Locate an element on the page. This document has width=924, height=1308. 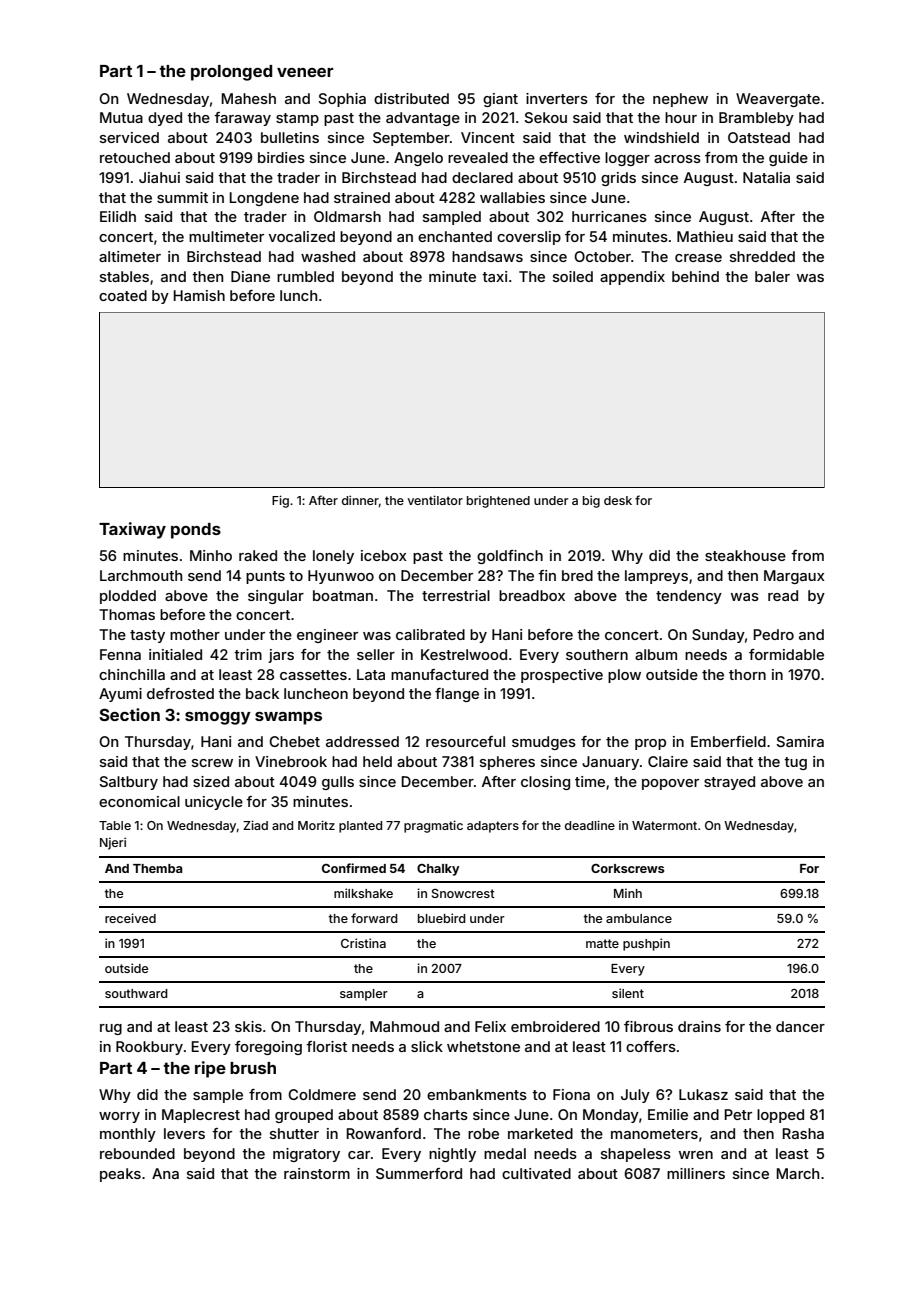
Diane is located at coordinates (250, 276).
